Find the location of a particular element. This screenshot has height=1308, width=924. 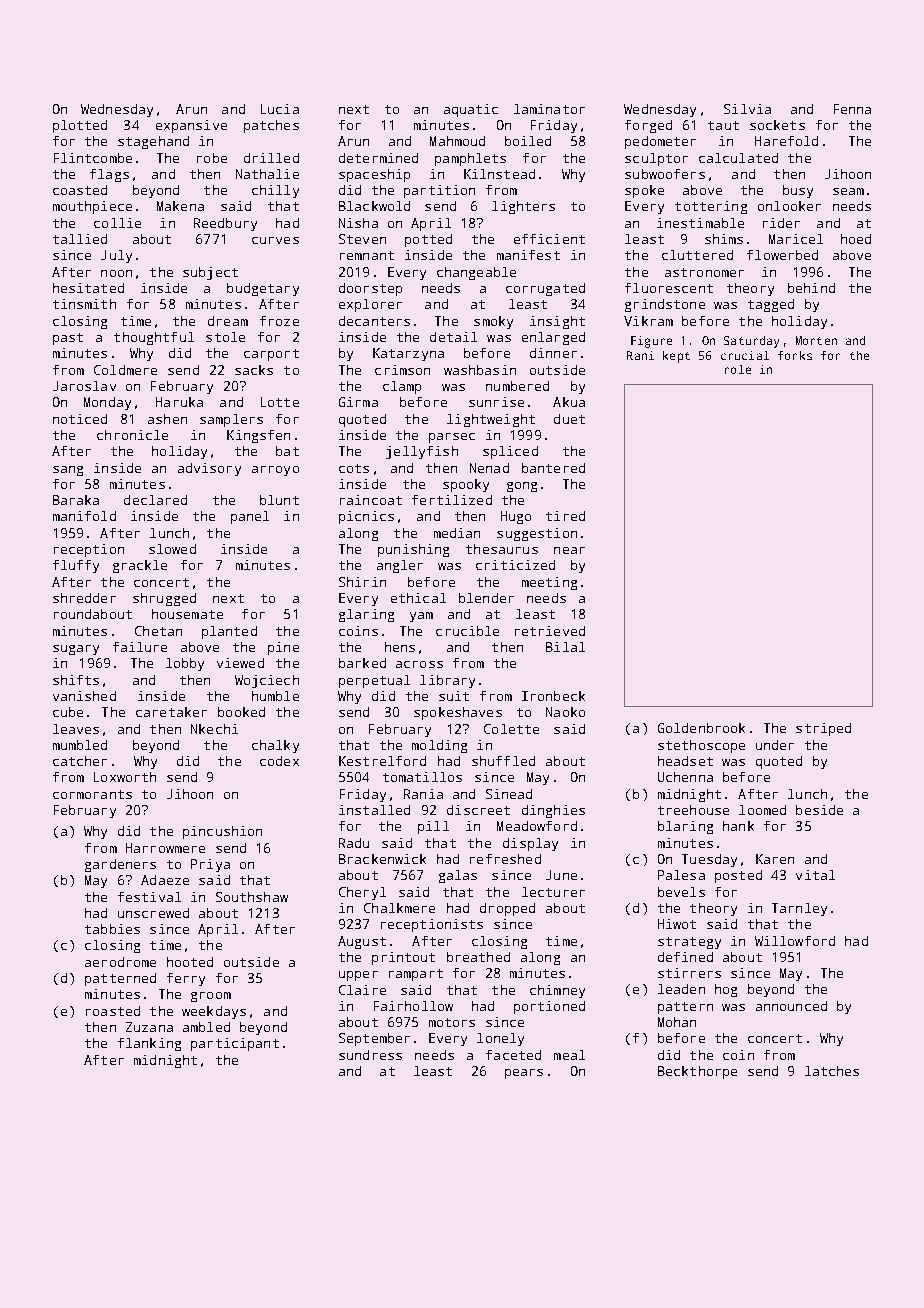

kept is located at coordinates (676, 357).
